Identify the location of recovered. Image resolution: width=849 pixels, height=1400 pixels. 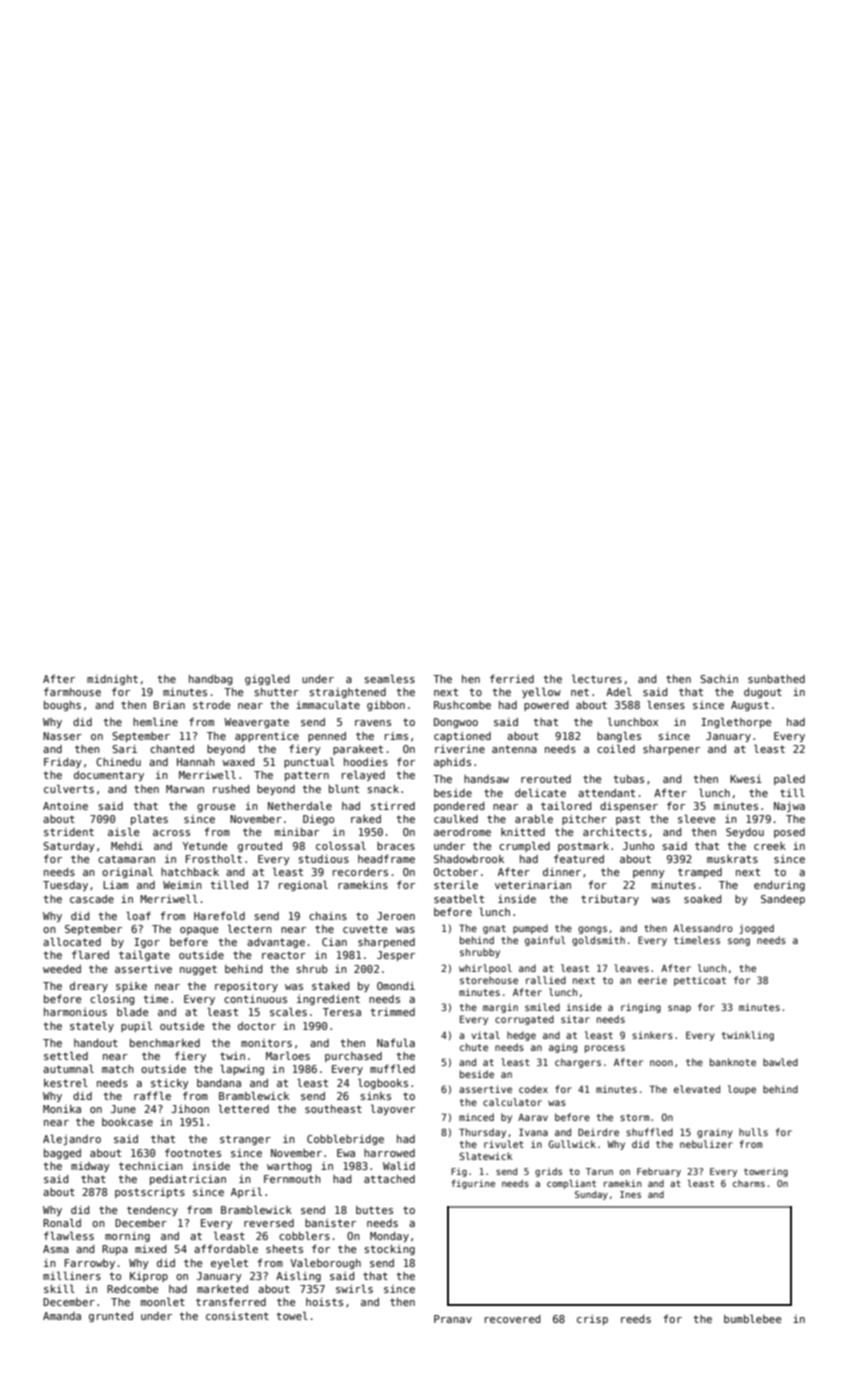
(512, 1319).
